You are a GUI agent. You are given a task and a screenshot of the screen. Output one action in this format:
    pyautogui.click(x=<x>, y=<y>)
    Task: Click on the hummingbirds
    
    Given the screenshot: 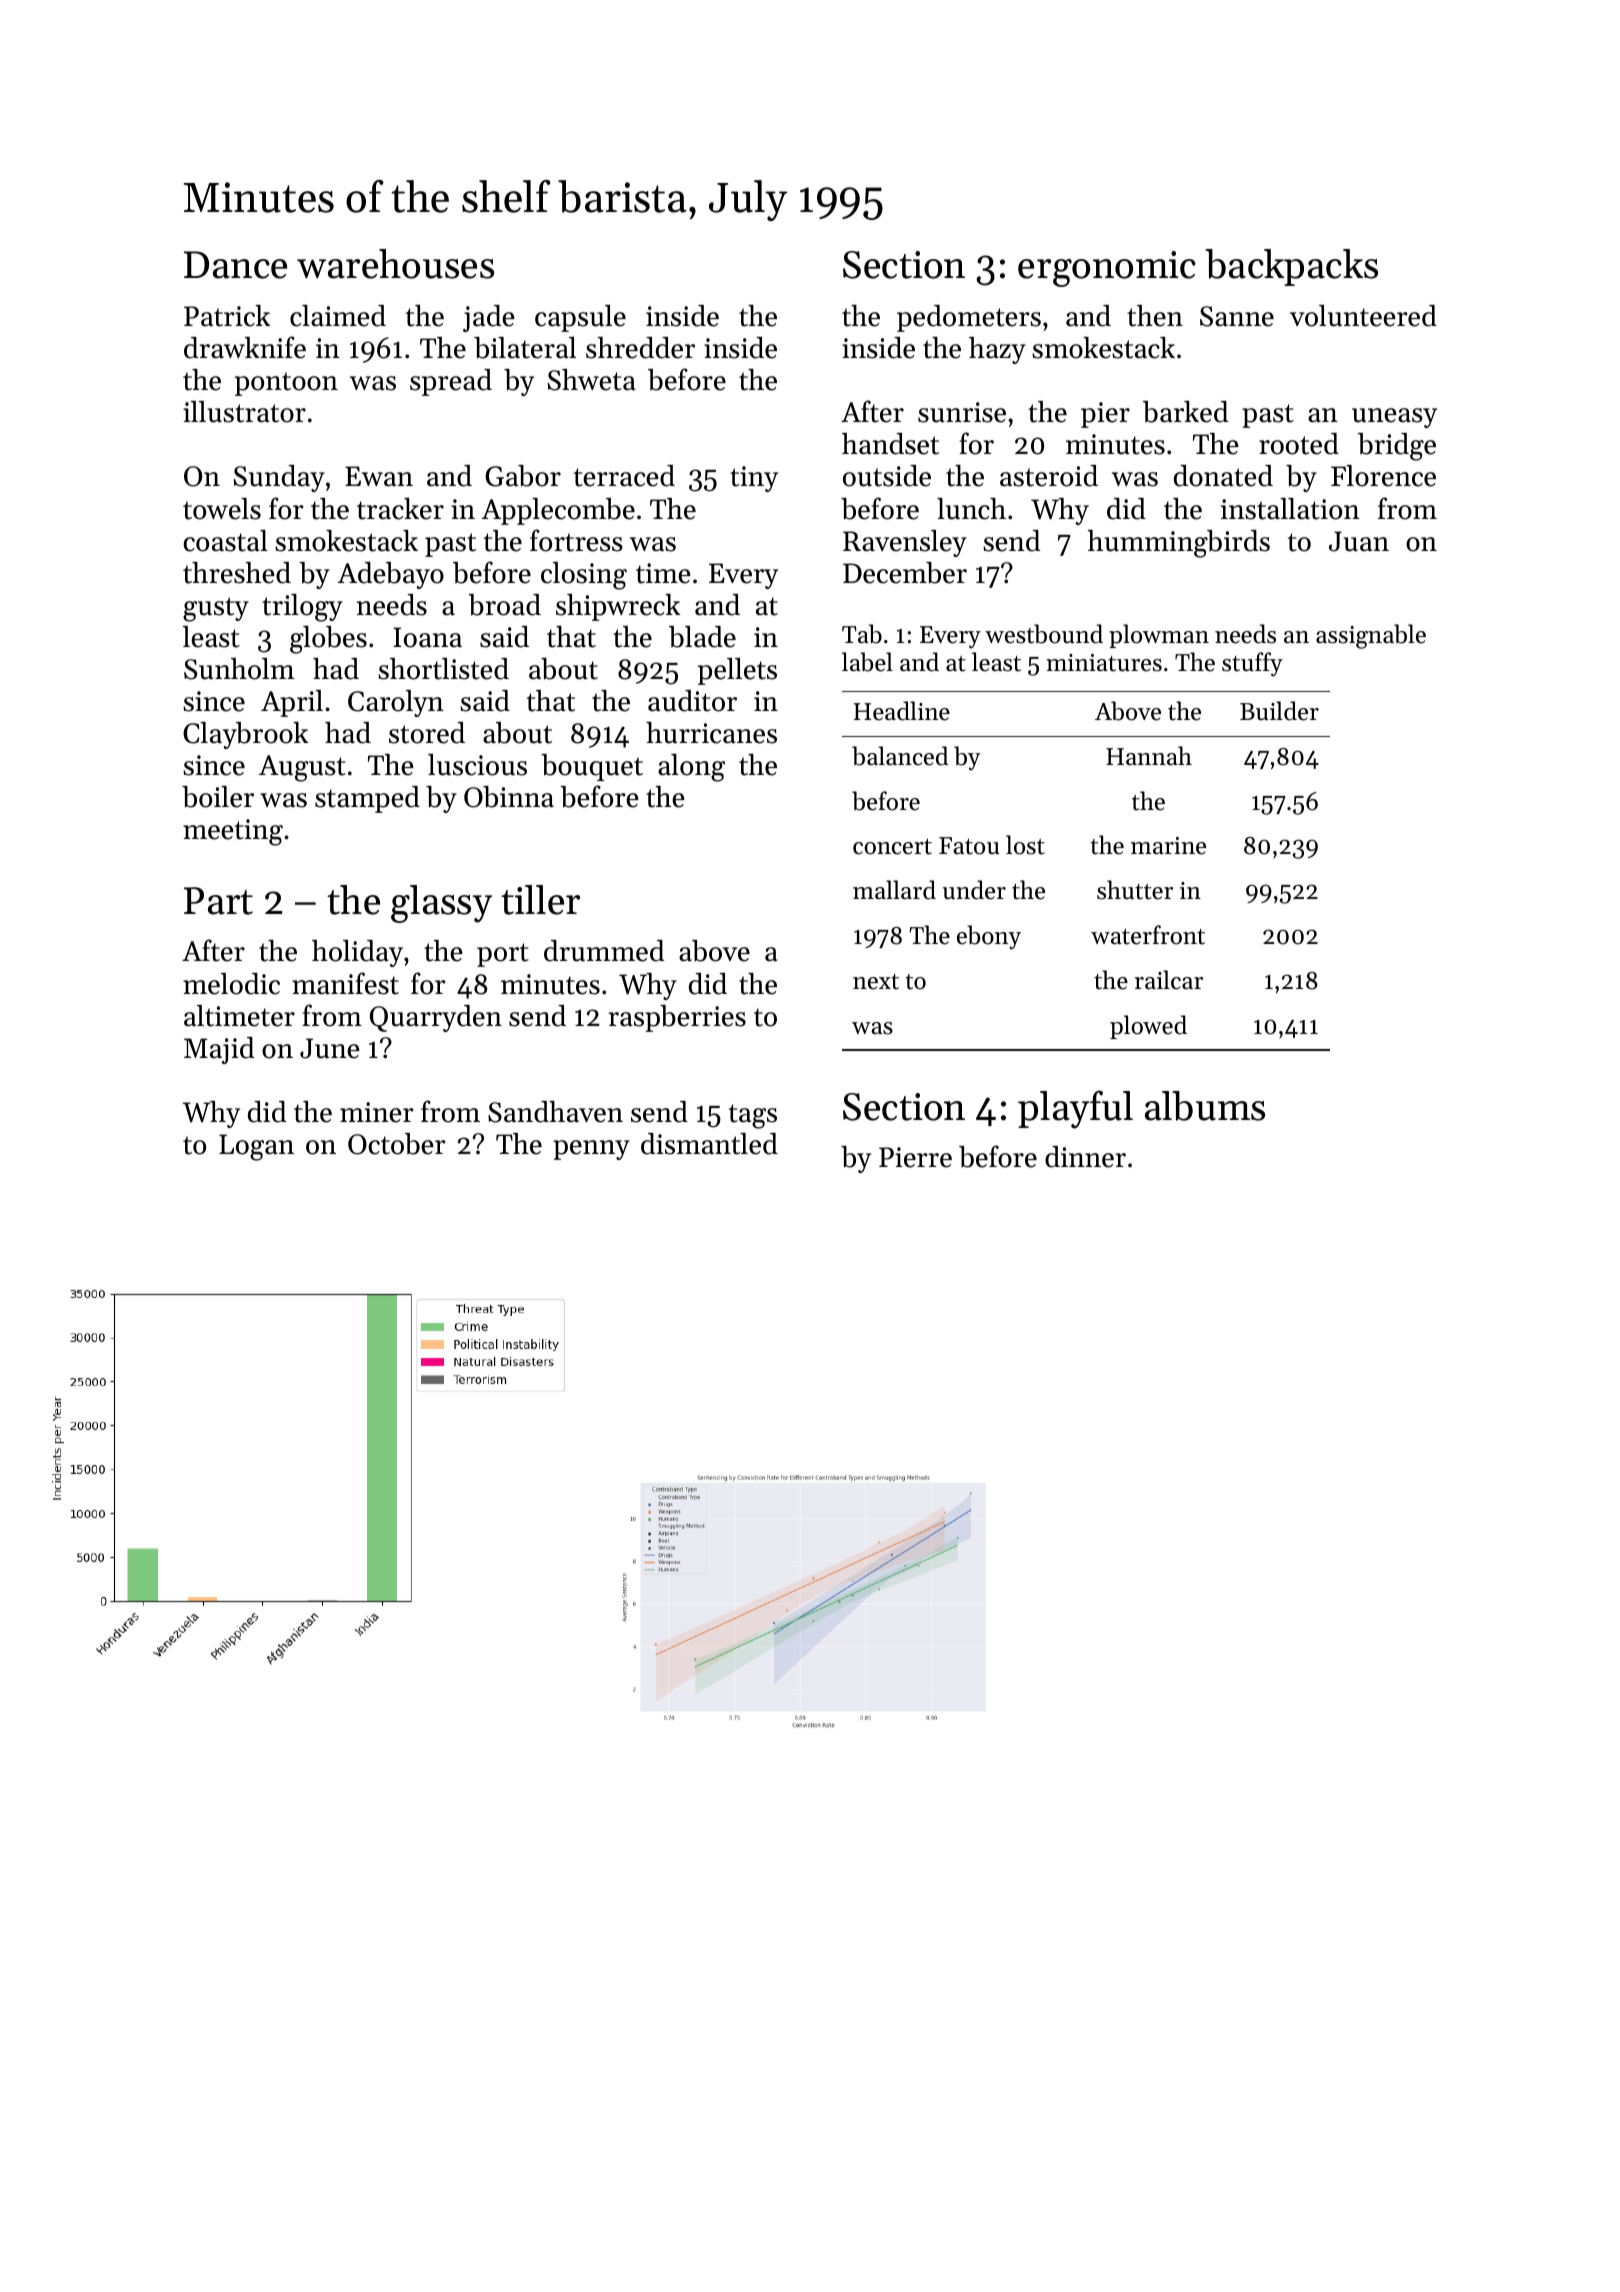 What is the action you would take?
    pyautogui.click(x=1179, y=544)
